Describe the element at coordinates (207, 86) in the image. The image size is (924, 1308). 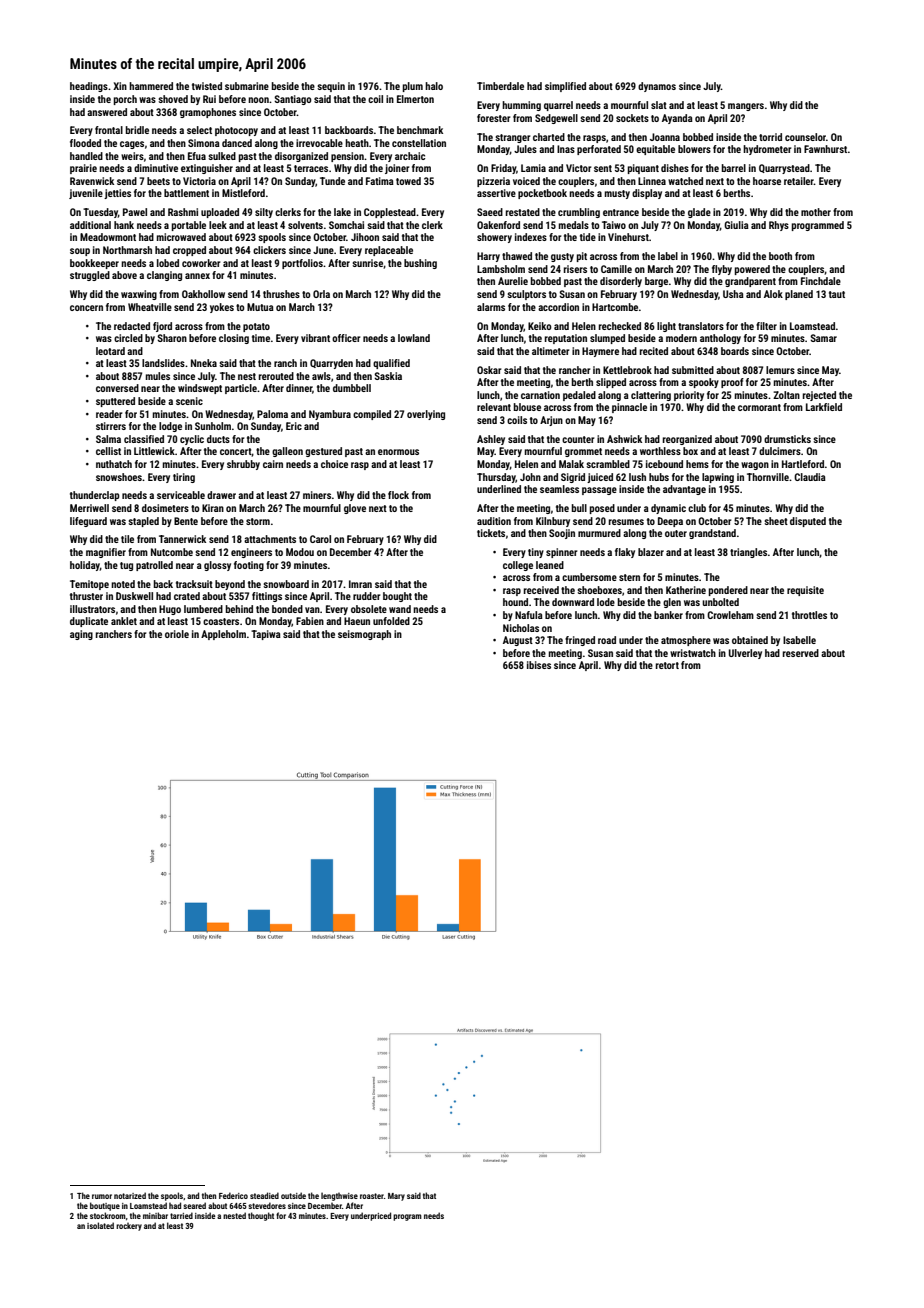
I see `twisted` at that location.
